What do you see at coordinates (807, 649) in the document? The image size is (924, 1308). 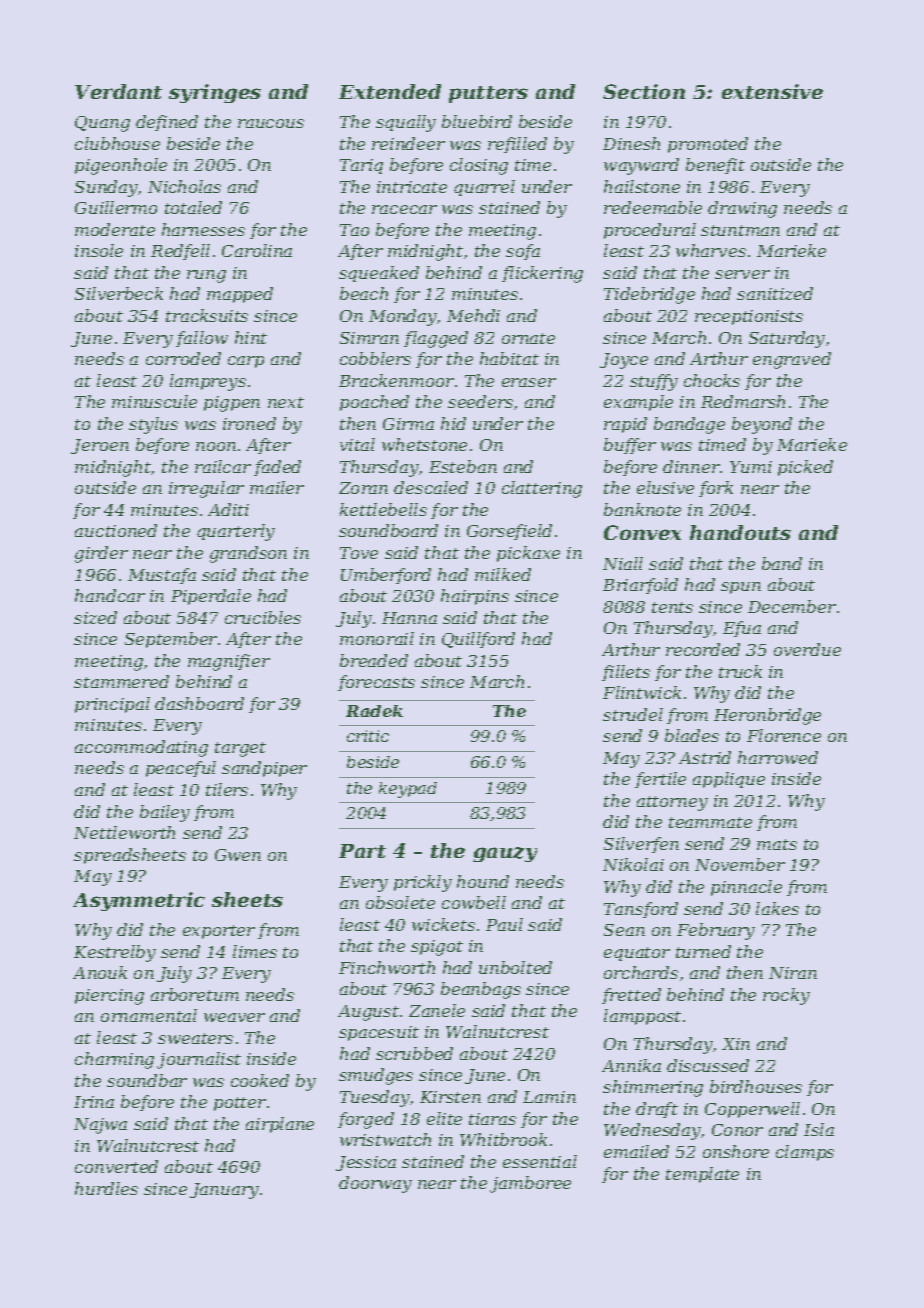 I see `overdue` at bounding box center [807, 649].
